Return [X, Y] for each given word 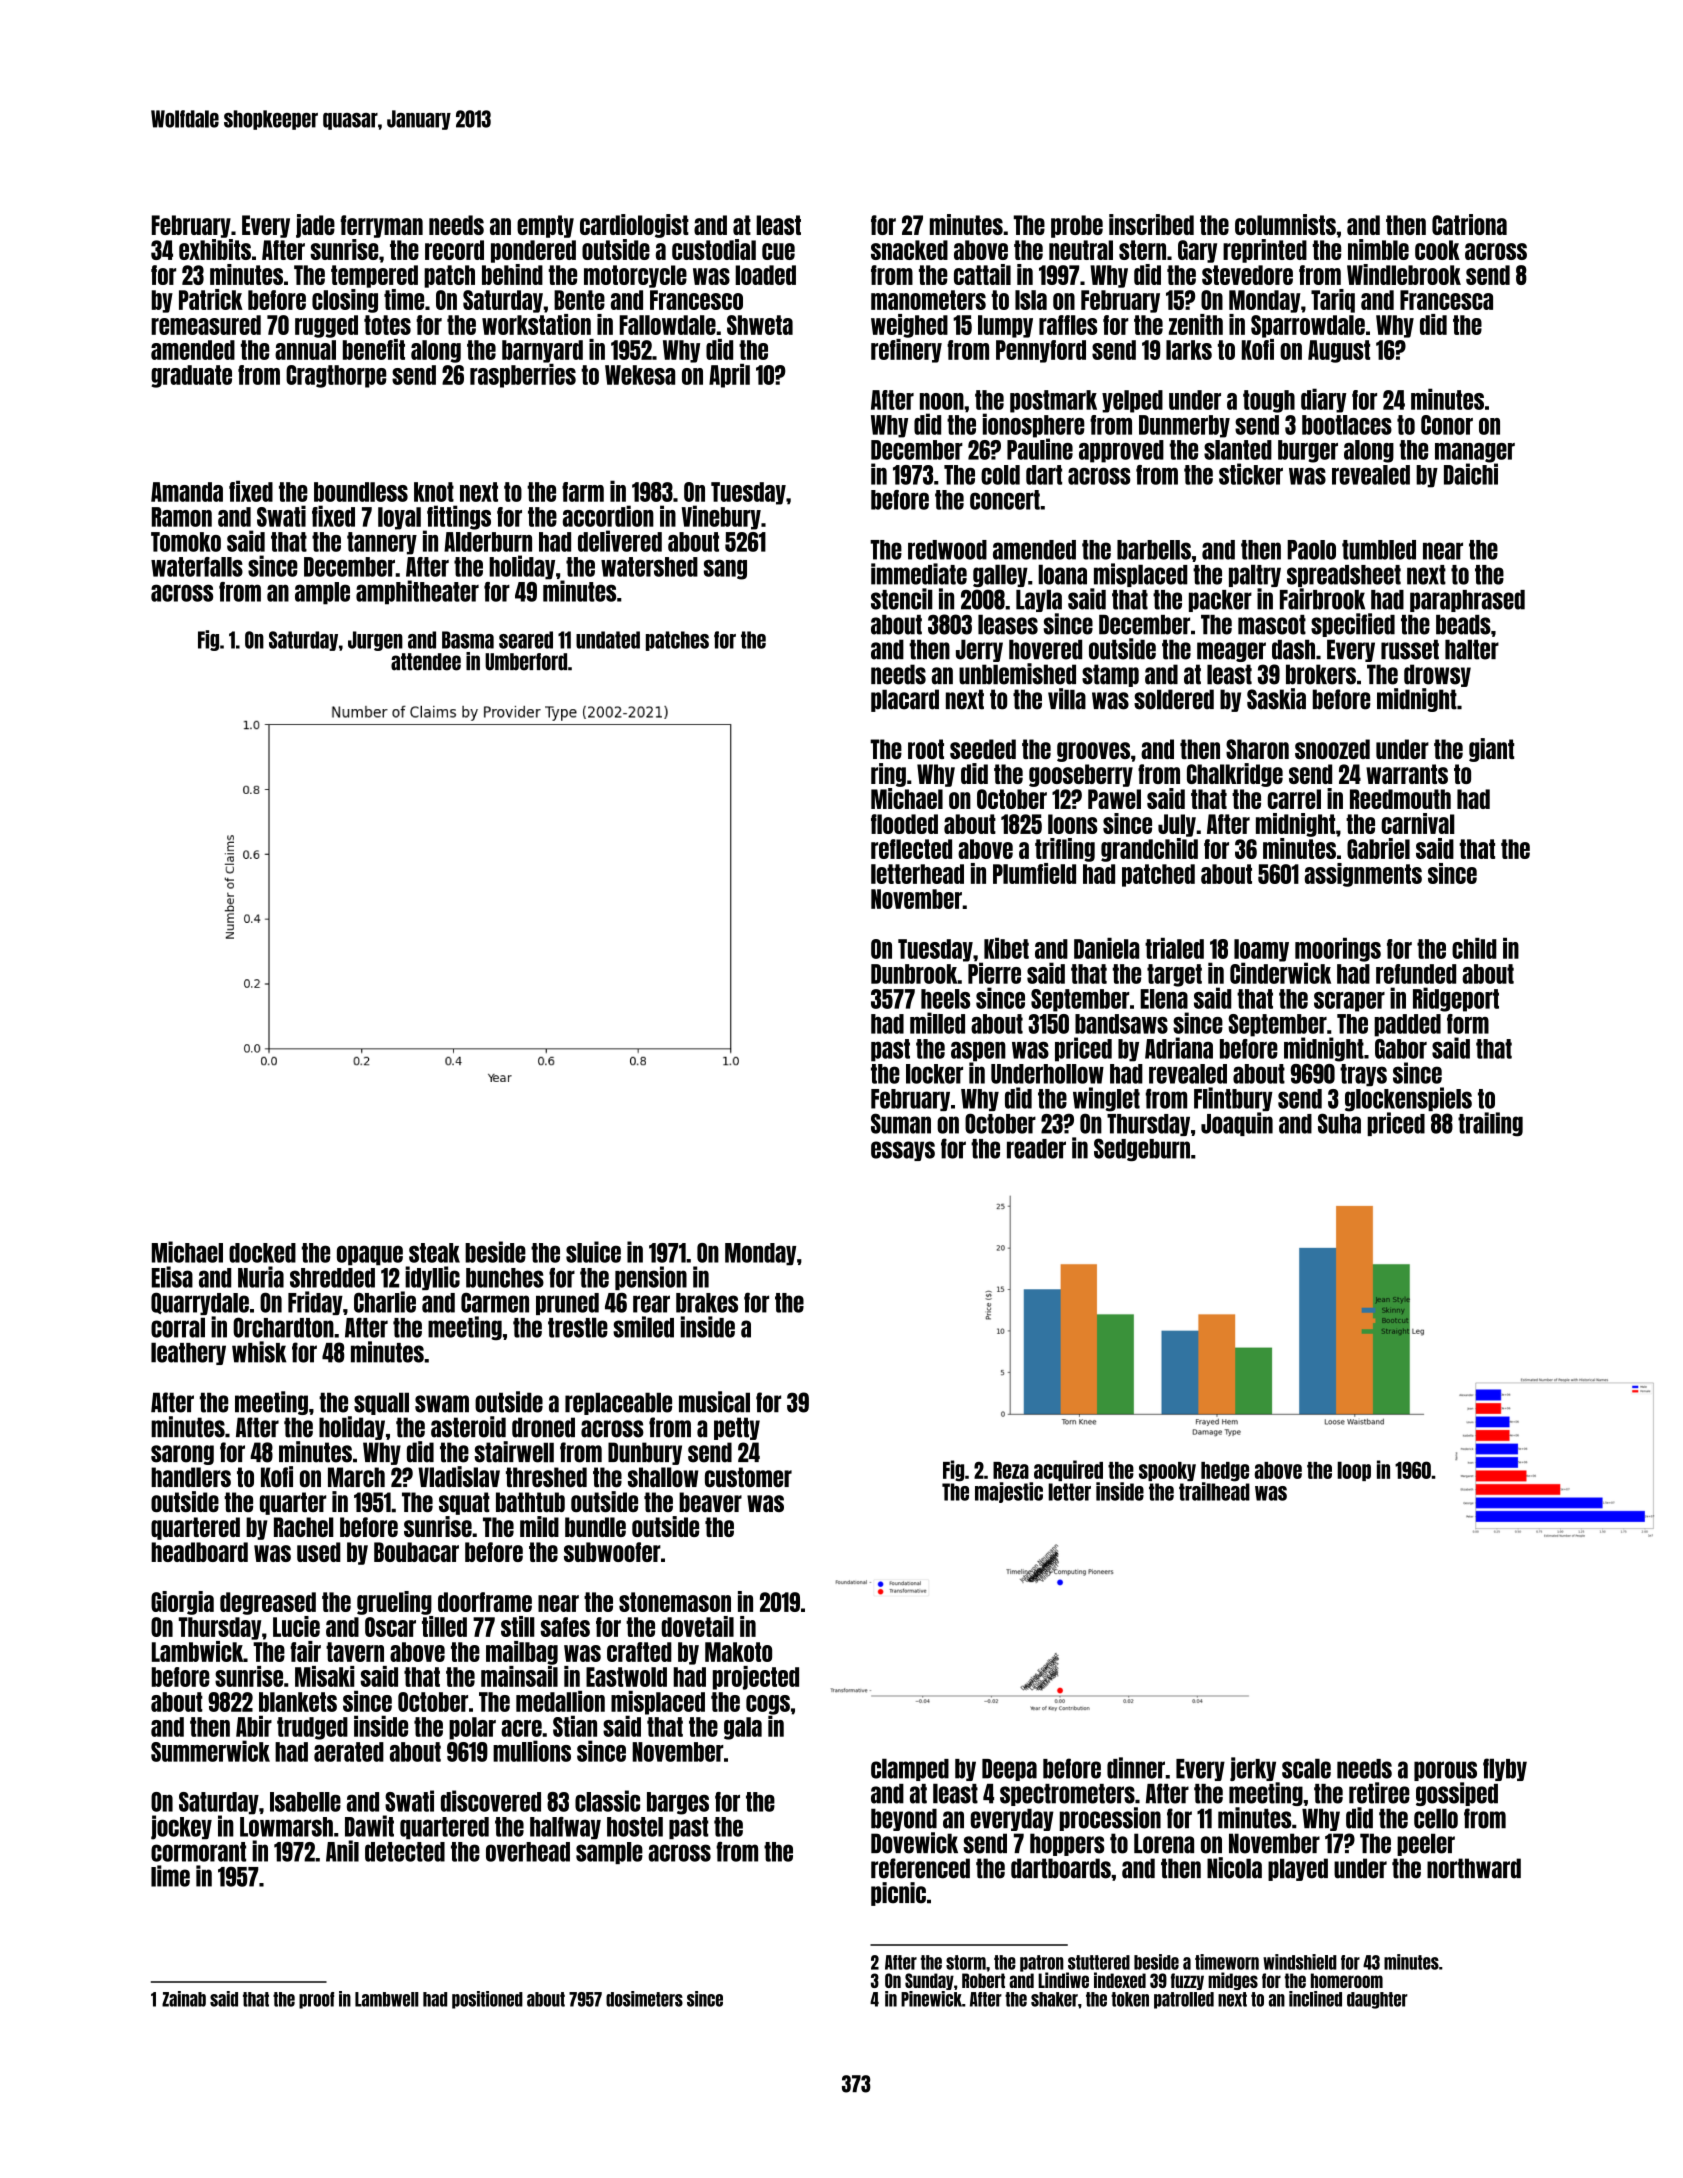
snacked [909, 250]
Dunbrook [914, 974]
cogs [768, 1705]
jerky [1253, 1769]
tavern [355, 1652]
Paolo [1311, 550]
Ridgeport [1456, 999]
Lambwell [387, 1999]
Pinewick [931, 1999]
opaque [370, 1255]
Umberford [526, 662]
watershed [649, 567]
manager [1475, 453]
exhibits [215, 249]
